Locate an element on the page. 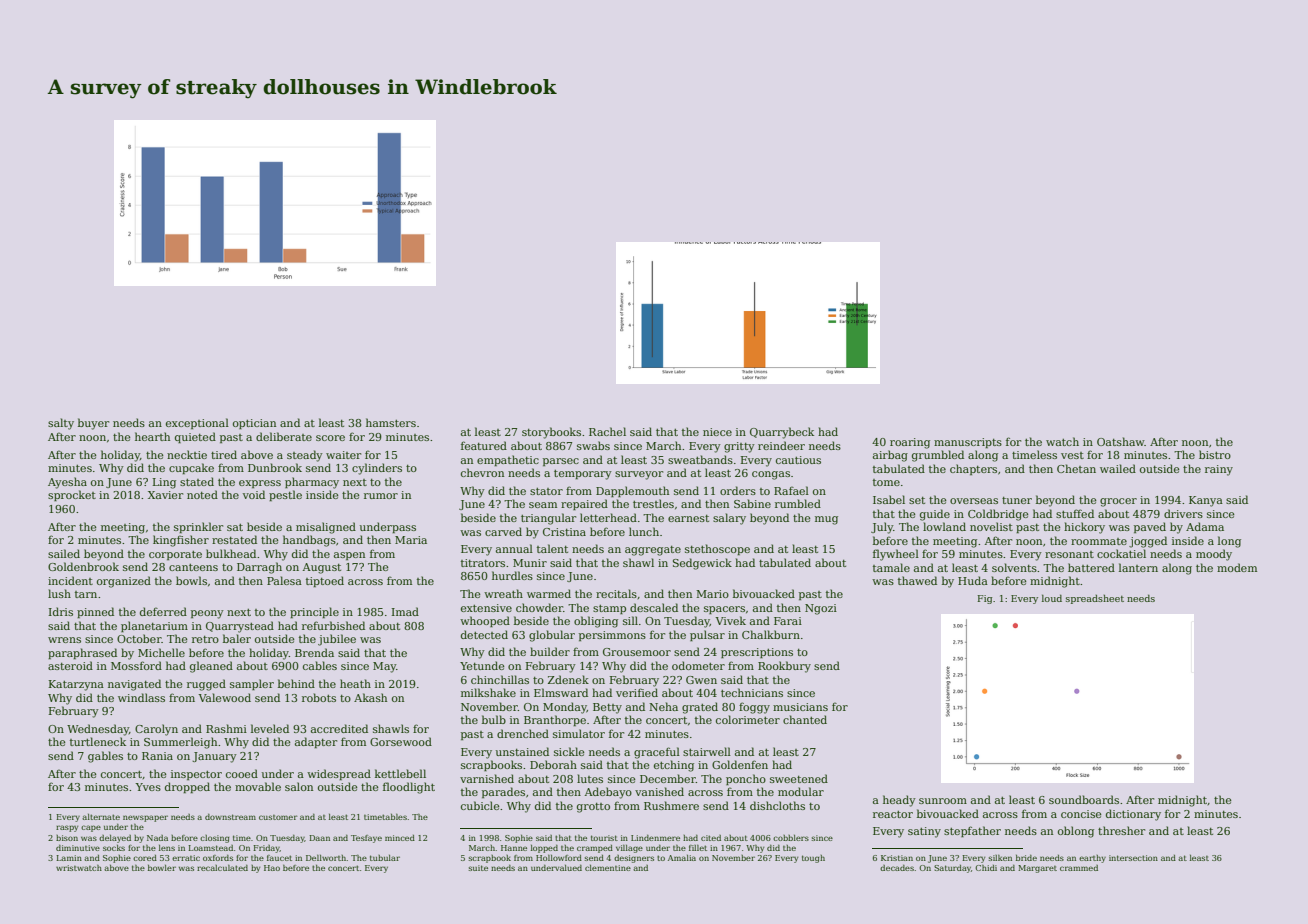  hamsters is located at coordinates (391, 422).
